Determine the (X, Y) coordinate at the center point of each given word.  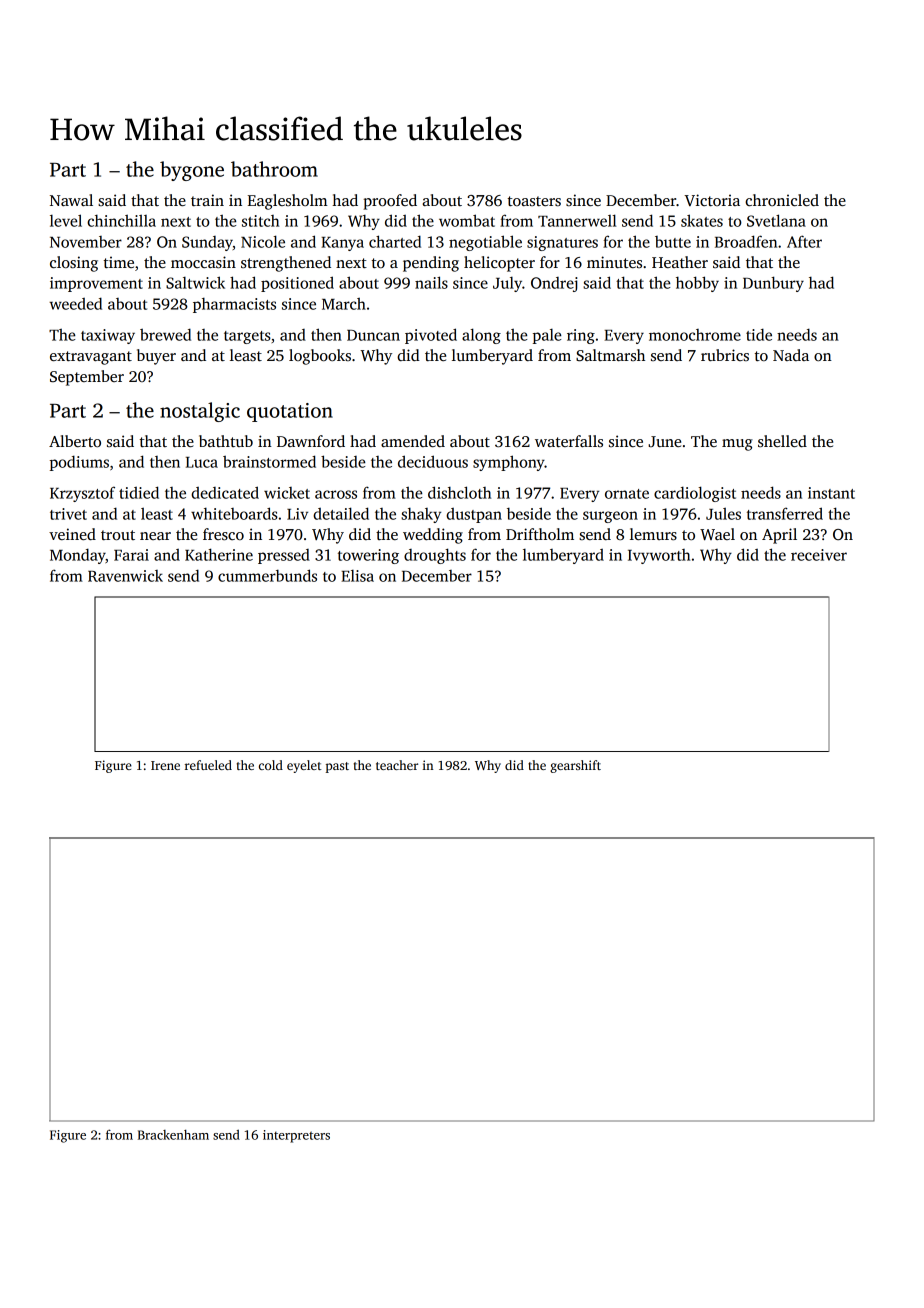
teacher (397, 765)
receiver (819, 555)
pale (547, 336)
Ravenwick (125, 576)
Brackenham (173, 1135)
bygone (192, 171)
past (337, 767)
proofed (390, 202)
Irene (165, 765)
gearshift (575, 766)
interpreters (296, 1136)
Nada (791, 355)
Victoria (712, 200)
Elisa (358, 576)
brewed (165, 334)
